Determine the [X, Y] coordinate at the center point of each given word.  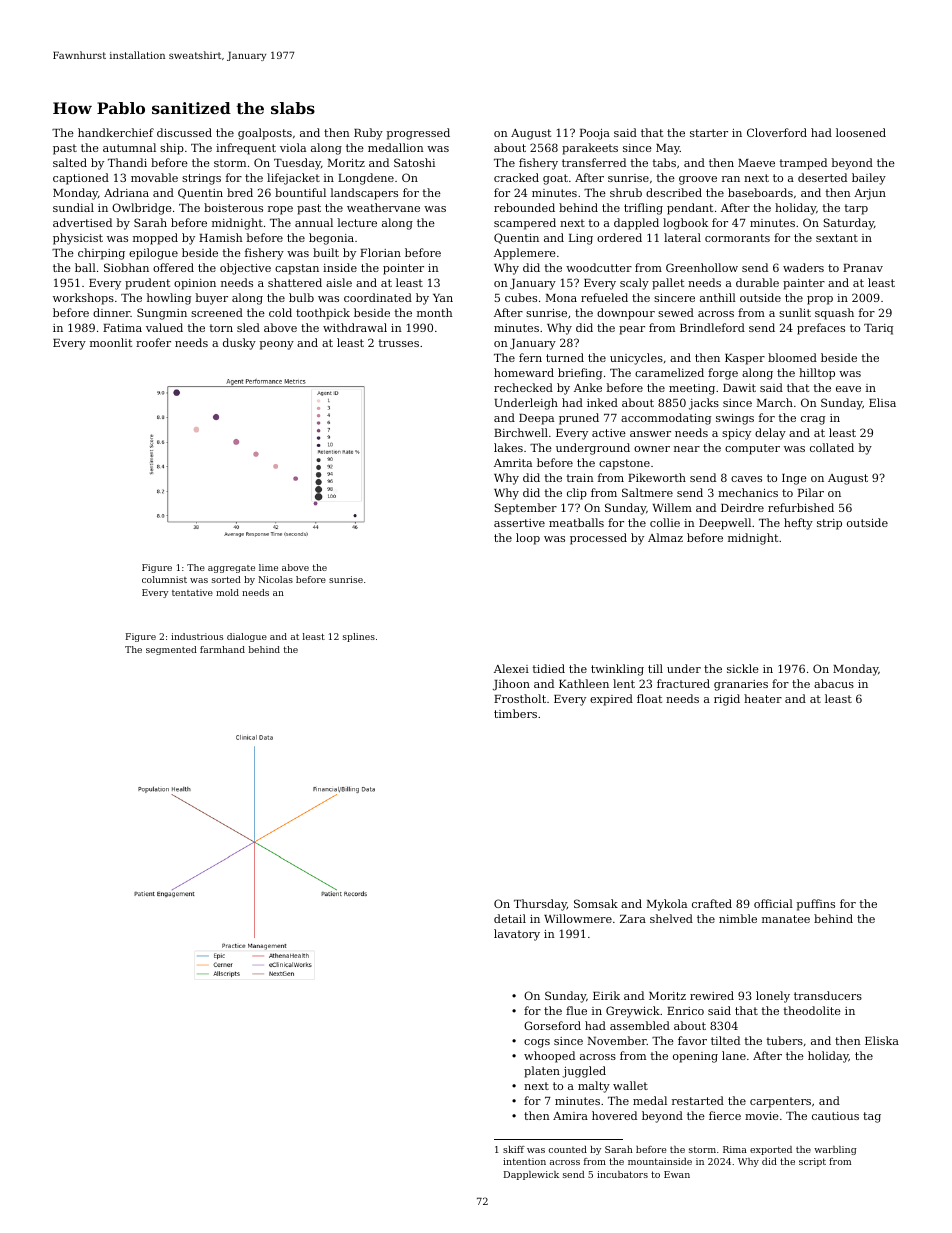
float [649, 698]
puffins [816, 905]
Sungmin [162, 314]
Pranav [863, 268]
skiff [514, 1149]
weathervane [383, 207]
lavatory [517, 935]
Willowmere [578, 918]
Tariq [878, 329]
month [435, 312]
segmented [171, 650]
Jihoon [511, 685]
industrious [197, 636]
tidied [549, 668]
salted [70, 162]
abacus [834, 683]
